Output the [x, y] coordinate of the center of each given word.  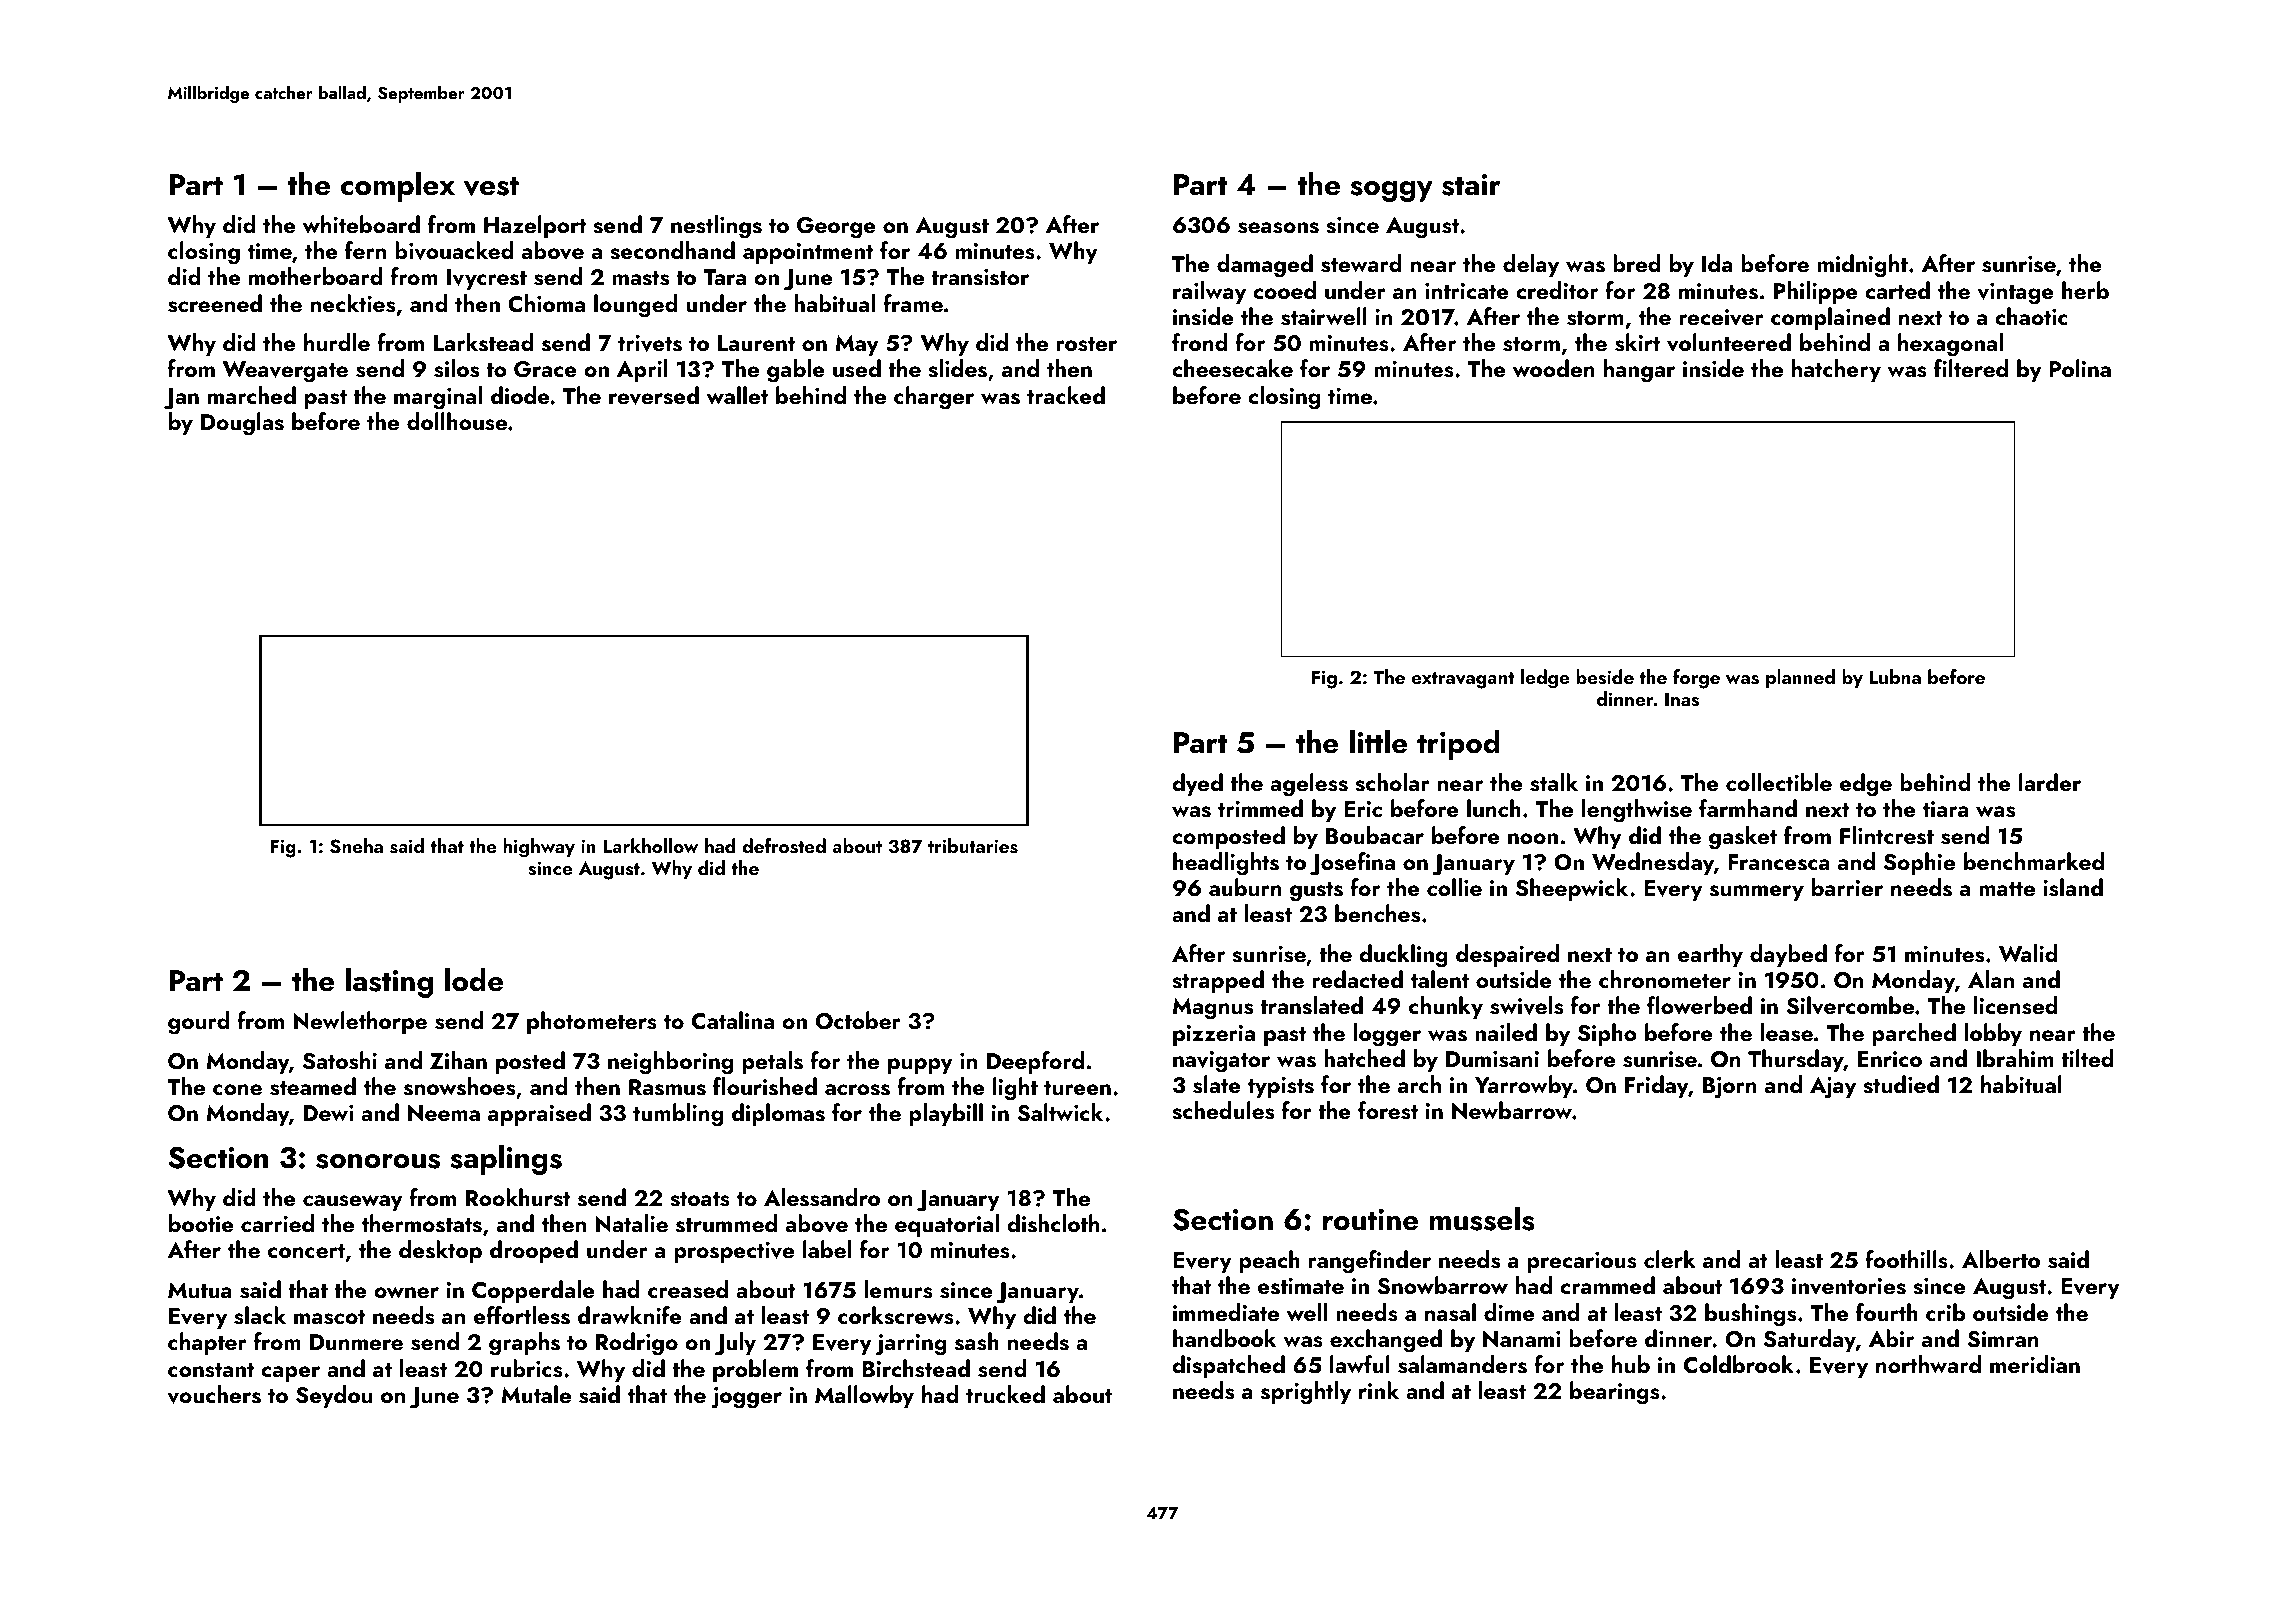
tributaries [973, 846]
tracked [1066, 395]
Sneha [356, 846]
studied [1901, 1084]
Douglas [242, 424]
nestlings [716, 227]
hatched [1364, 1058]
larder [2050, 782]
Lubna [1895, 676]
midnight [1863, 266]
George [836, 228]
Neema [444, 1113]
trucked [1005, 1394]
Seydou [334, 1396]
